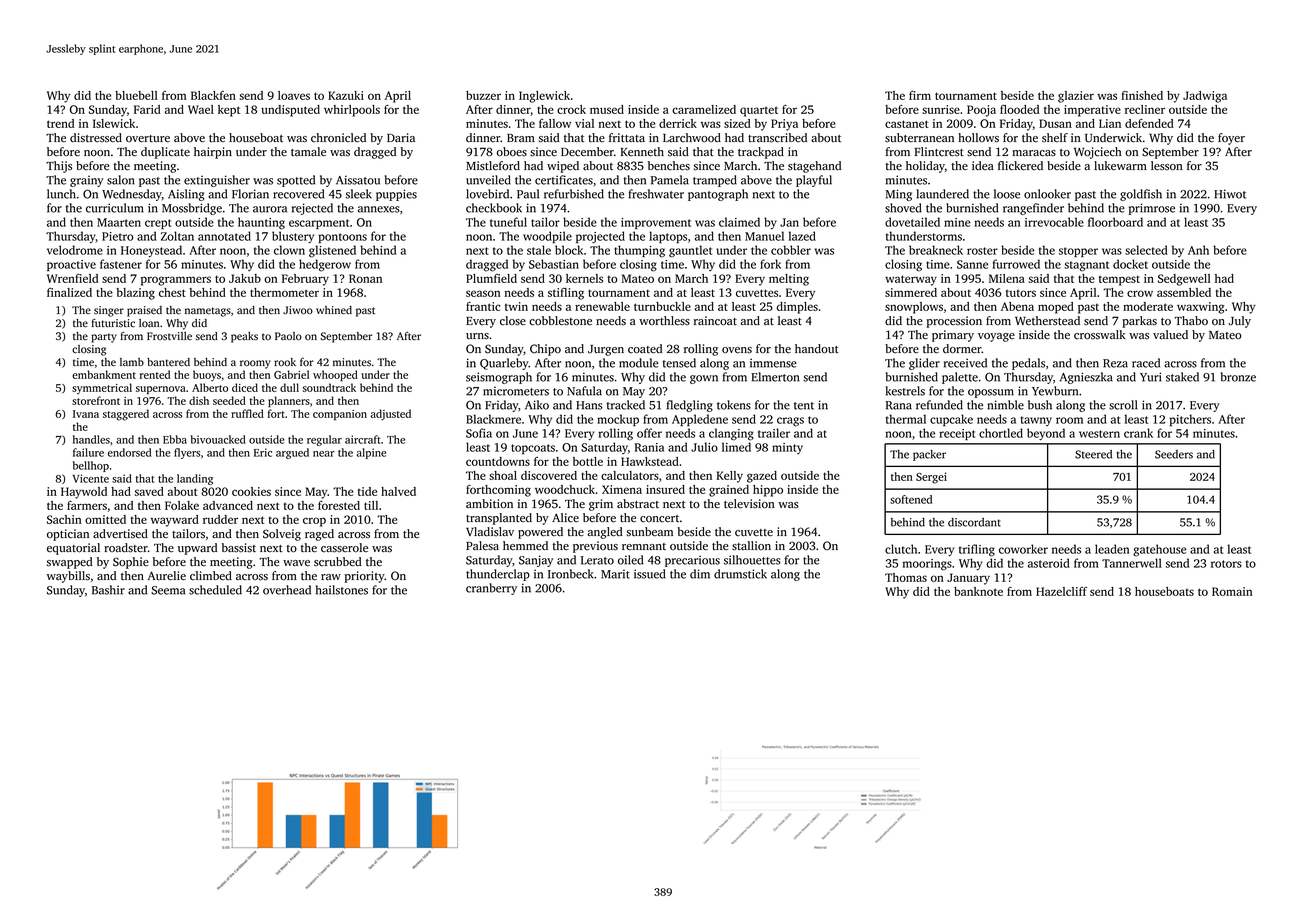  Describe the element at coordinates (1205, 97) in the image. I see `Jadwiga` at that location.
